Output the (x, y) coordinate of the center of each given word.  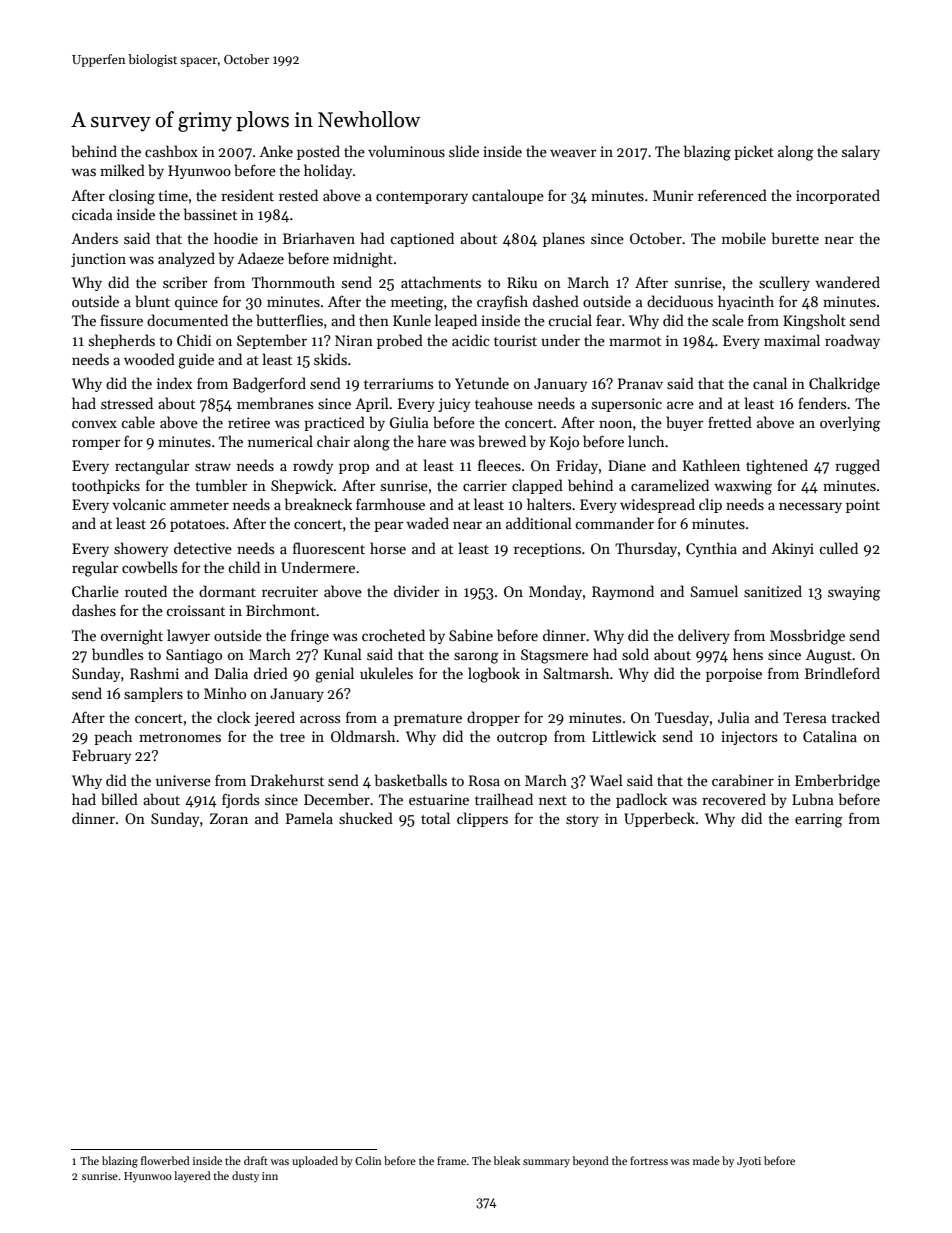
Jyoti (749, 1162)
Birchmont (281, 610)
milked (122, 170)
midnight (363, 260)
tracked (855, 717)
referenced (732, 195)
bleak (506, 1160)
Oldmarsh (363, 736)
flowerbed (165, 1160)
